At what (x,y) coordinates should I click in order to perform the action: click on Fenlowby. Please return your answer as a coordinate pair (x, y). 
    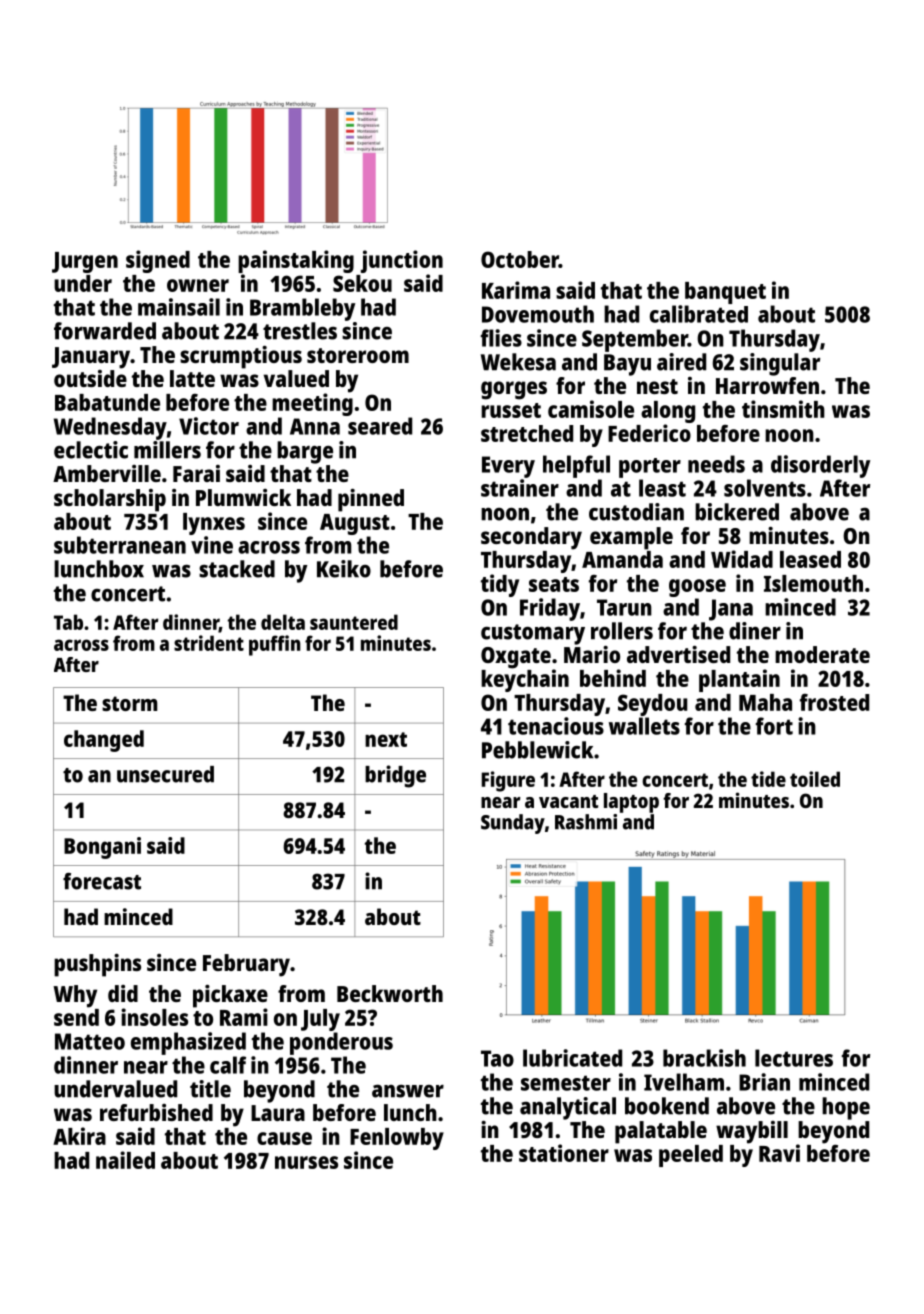
    Looking at the image, I should click on (397, 1139).
